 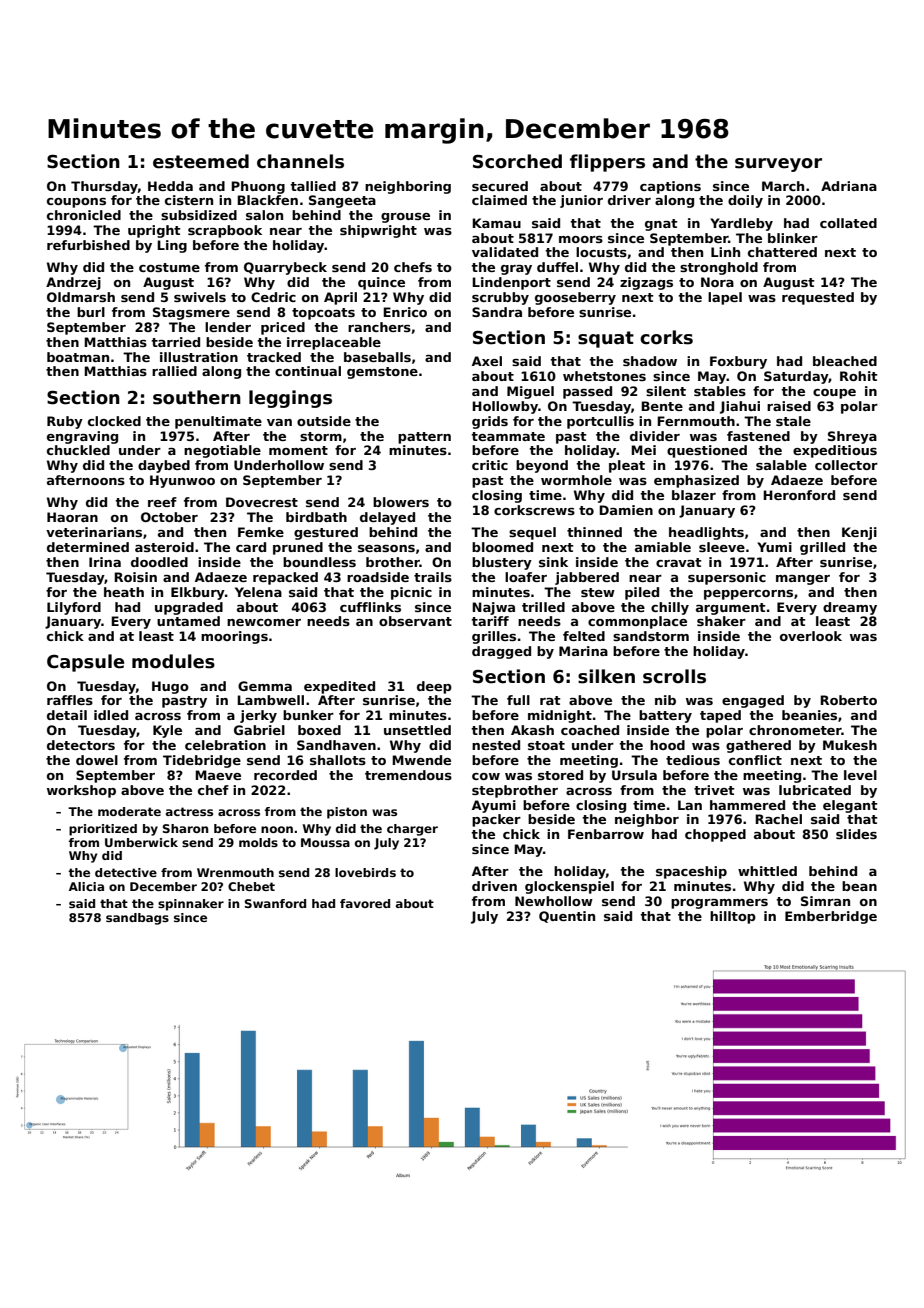 I want to click on sandbags, so click(x=137, y=919).
